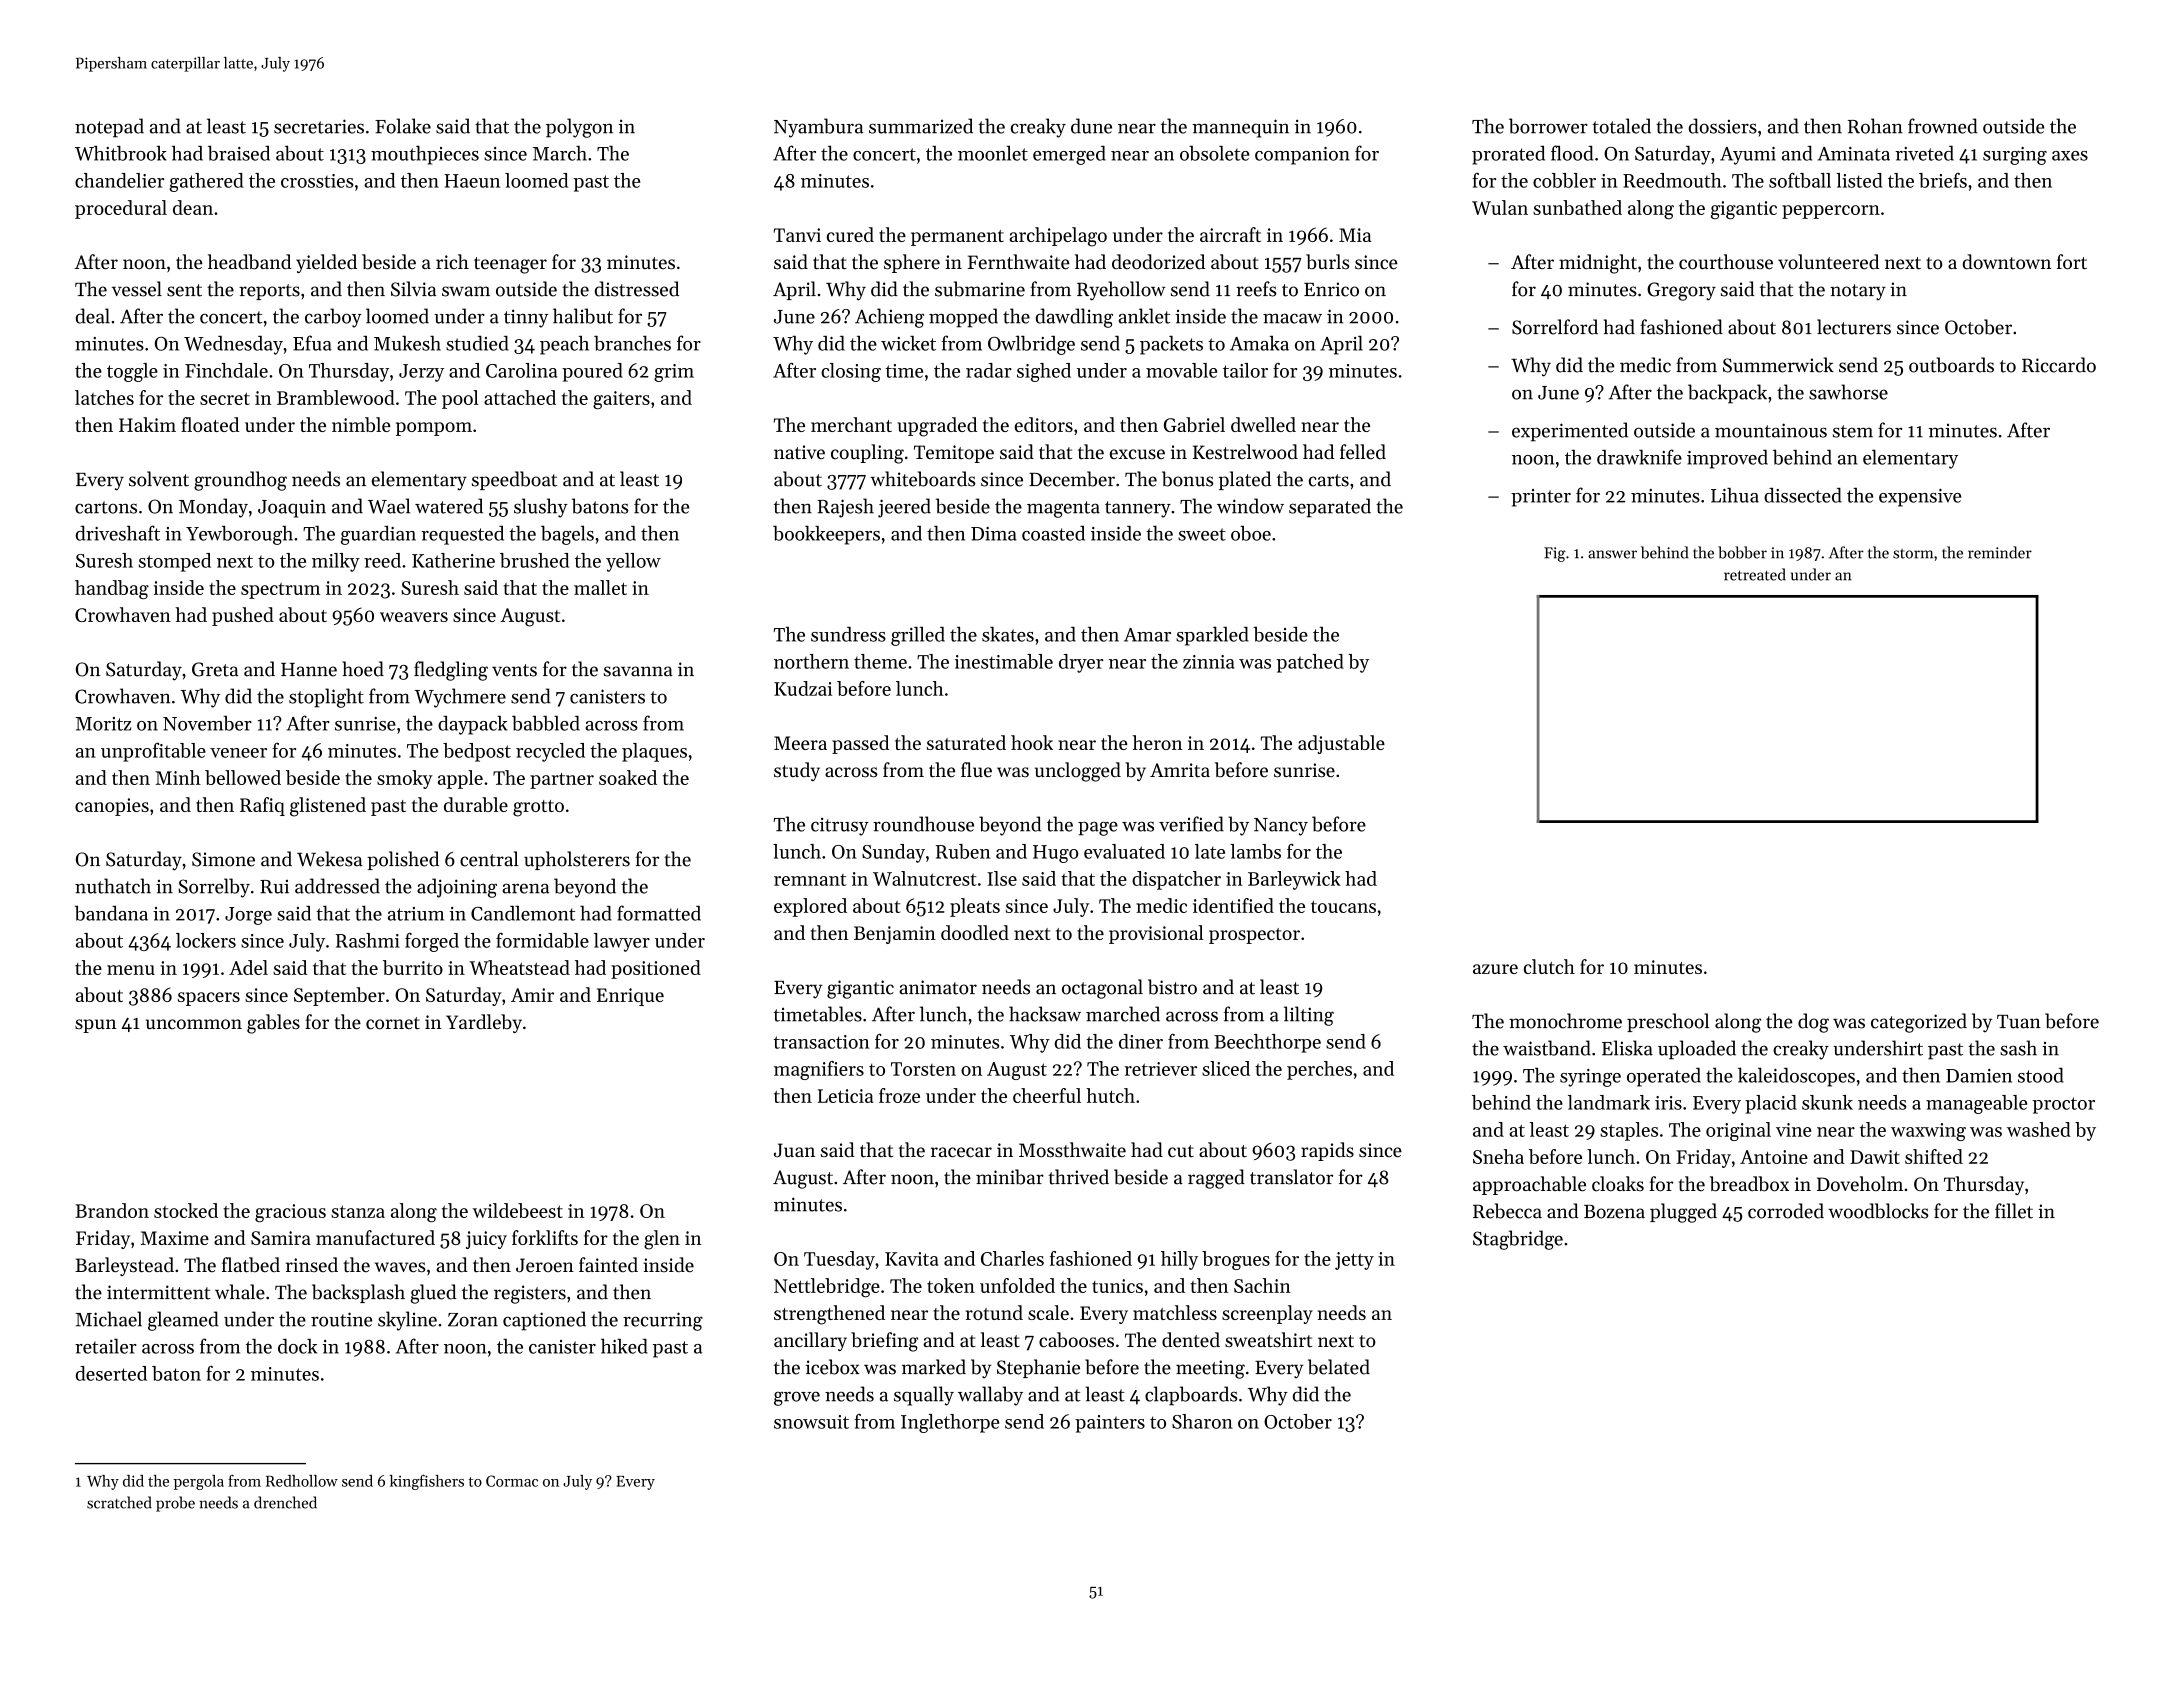 This document has height=1683, width=2178. I want to click on coupling, so click(867, 454).
